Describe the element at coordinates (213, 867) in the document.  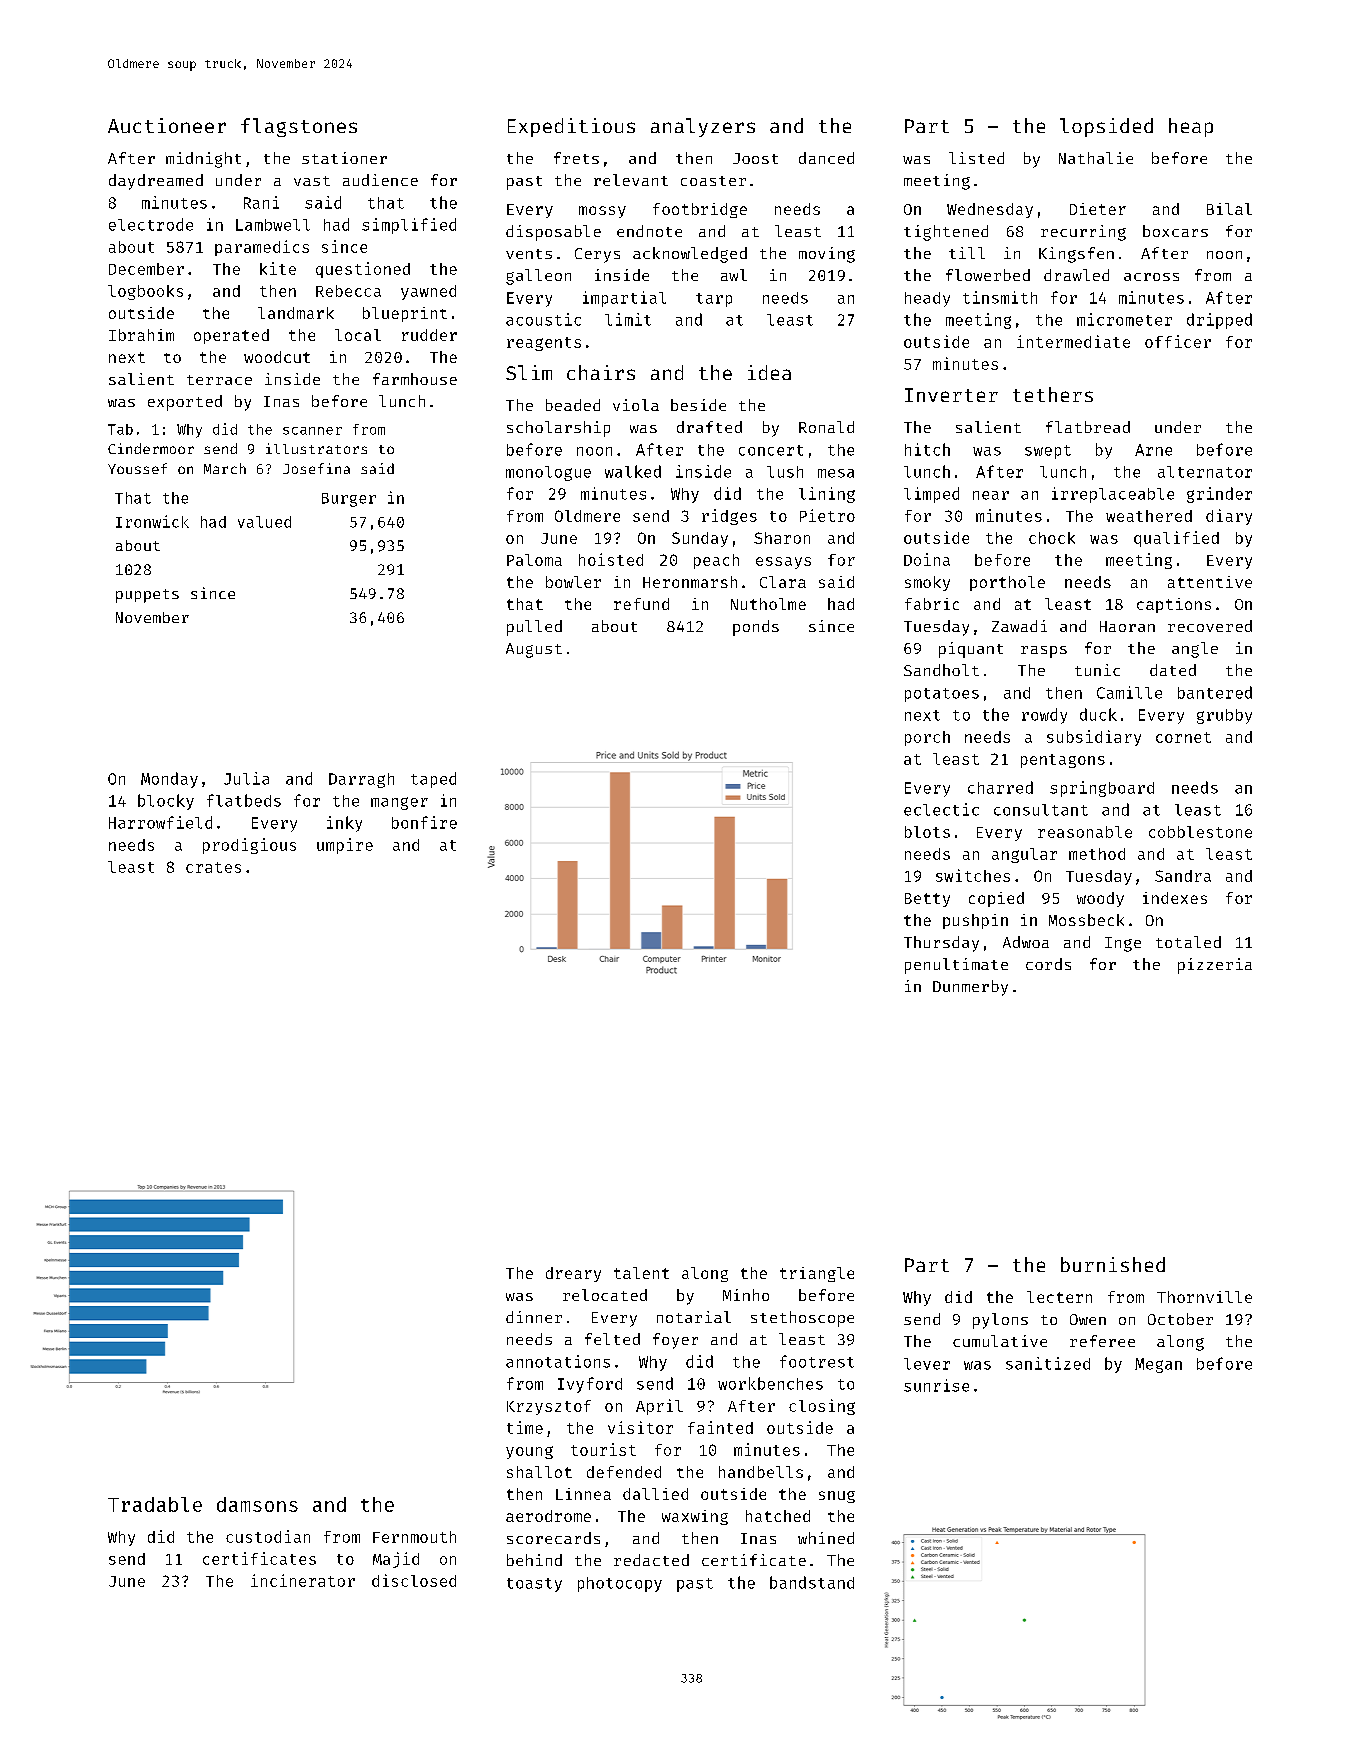
I see `crates` at that location.
